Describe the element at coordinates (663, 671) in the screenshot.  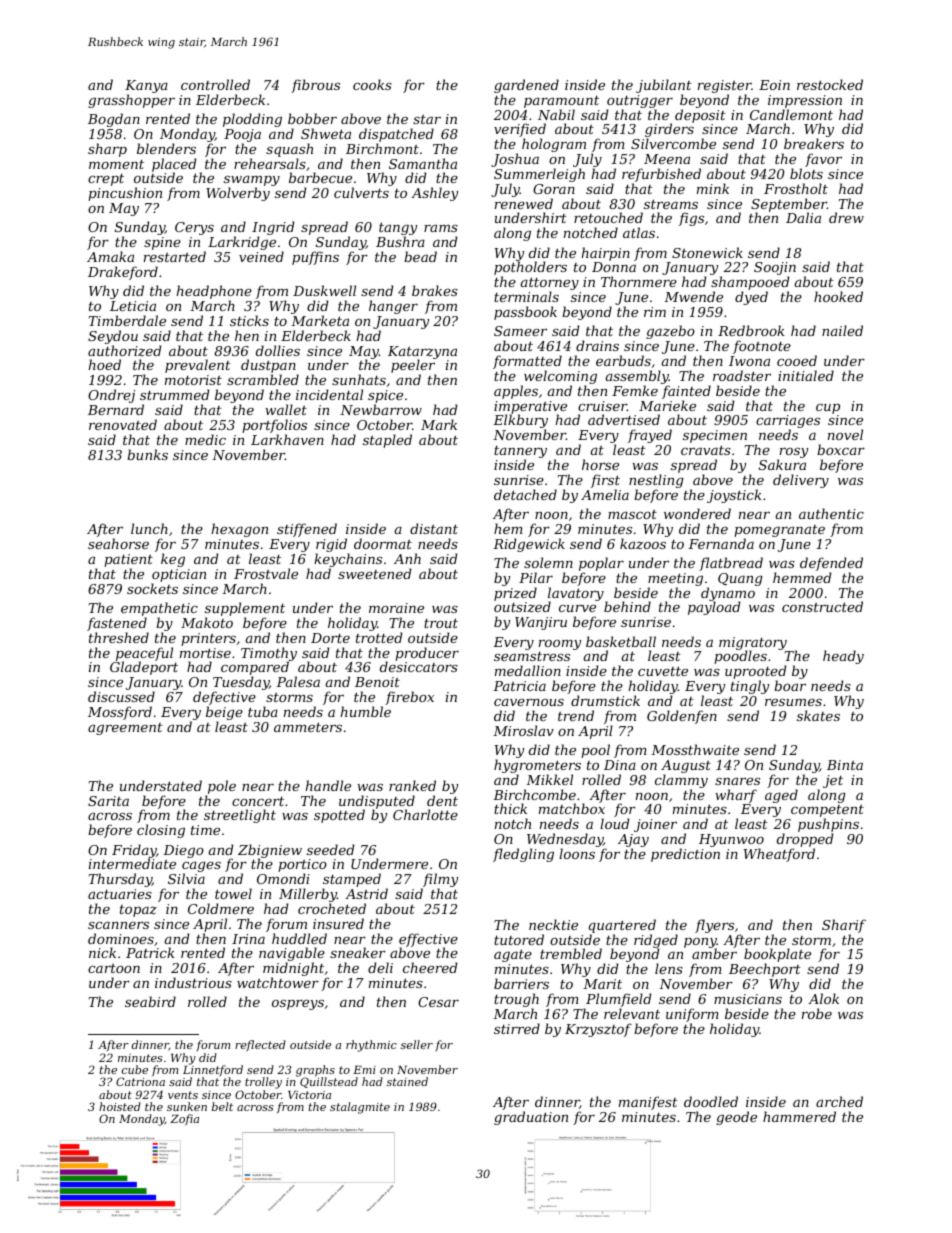
I see `cuvette` at that location.
